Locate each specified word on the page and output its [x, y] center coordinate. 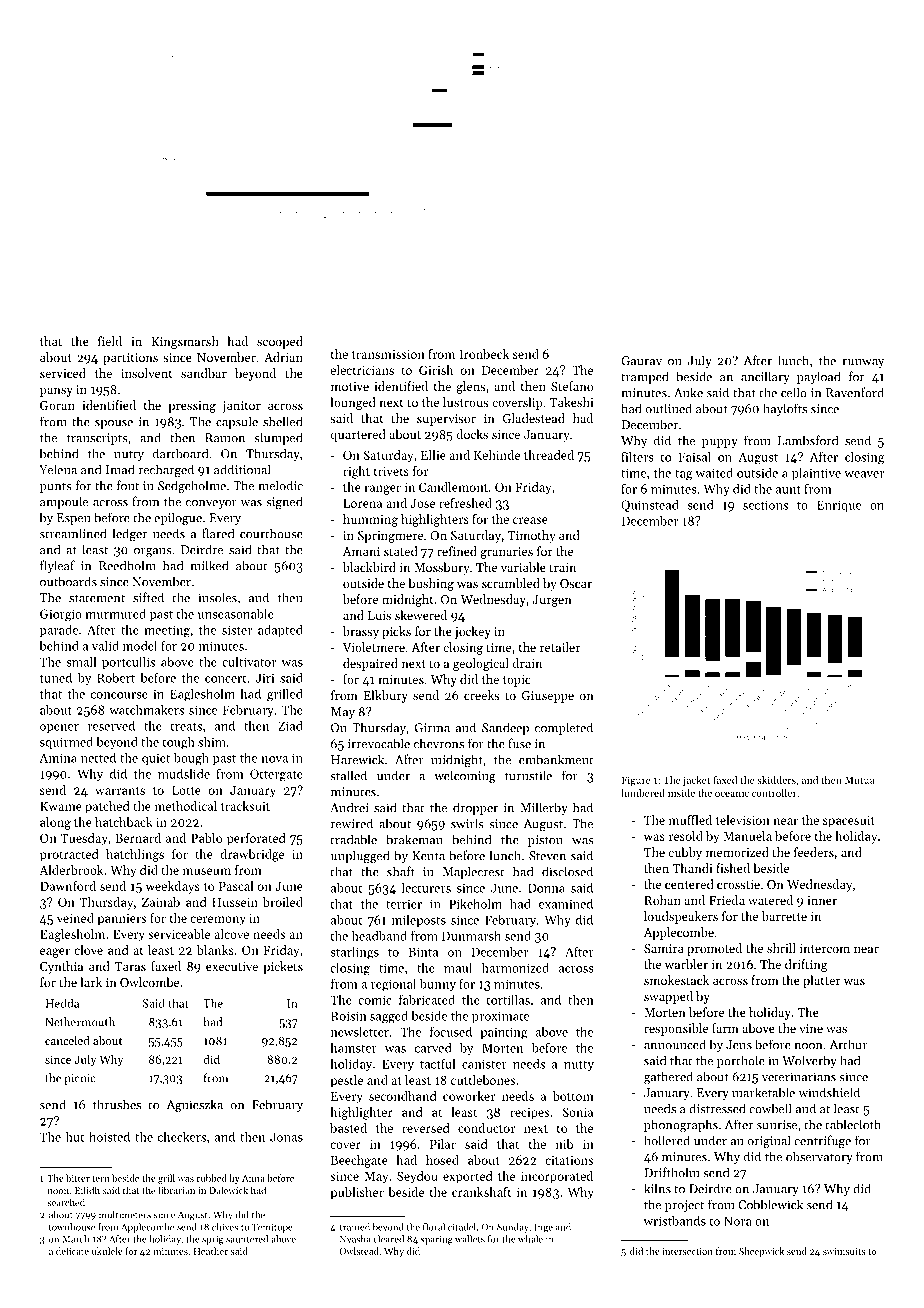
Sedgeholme [192, 486]
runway [863, 363]
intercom [825, 948]
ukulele [107, 1251]
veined [75, 918]
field [110, 341]
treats [186, 726]
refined [457, 551]
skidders [776, 780]
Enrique [839, 506]
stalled [348, 775]
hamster [354, 1048]
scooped [280, 342]
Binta [423, 952]
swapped [668, 997]
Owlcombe [149, 982]
